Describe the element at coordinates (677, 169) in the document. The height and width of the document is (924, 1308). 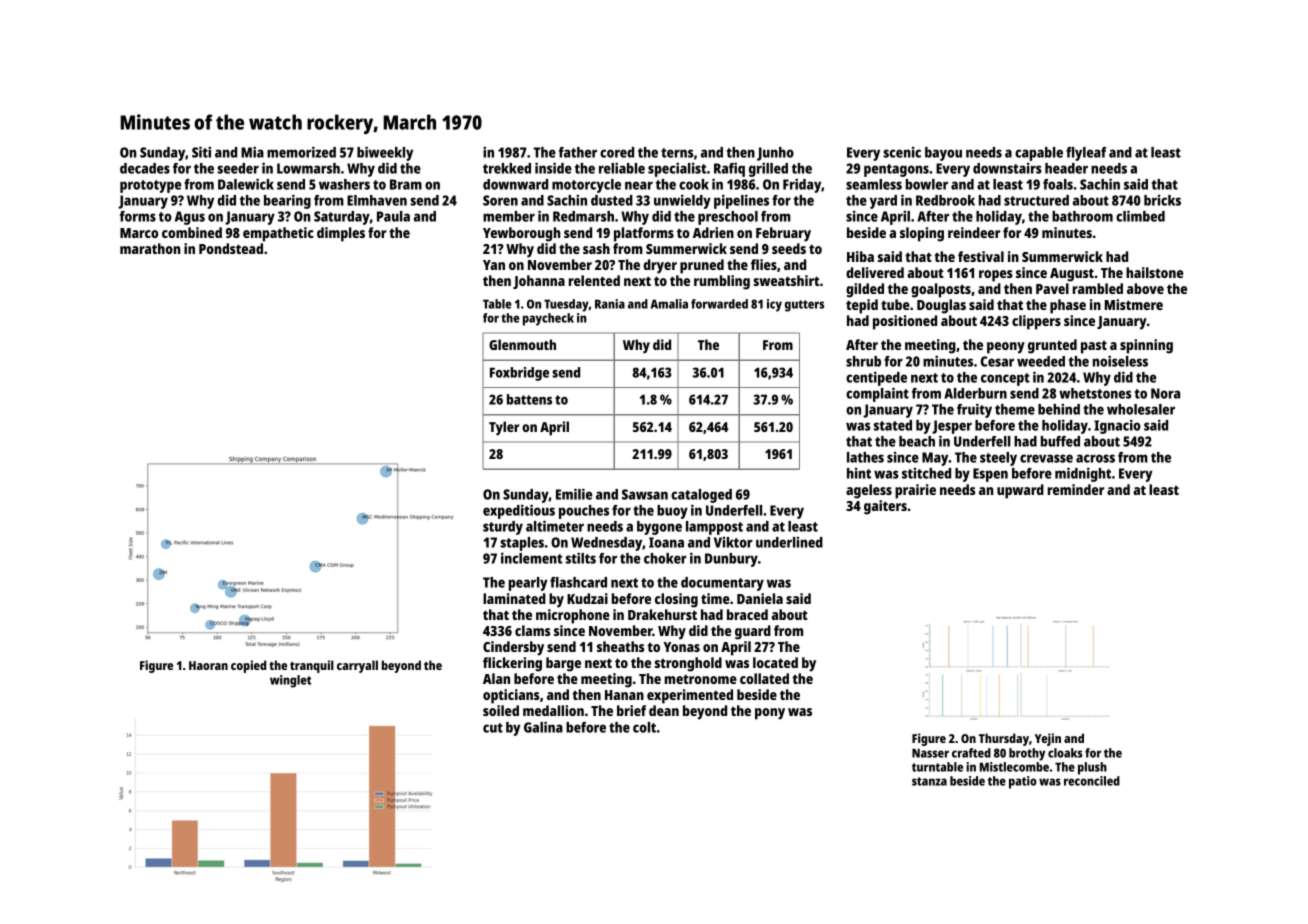
I see `specialist` at that location.
